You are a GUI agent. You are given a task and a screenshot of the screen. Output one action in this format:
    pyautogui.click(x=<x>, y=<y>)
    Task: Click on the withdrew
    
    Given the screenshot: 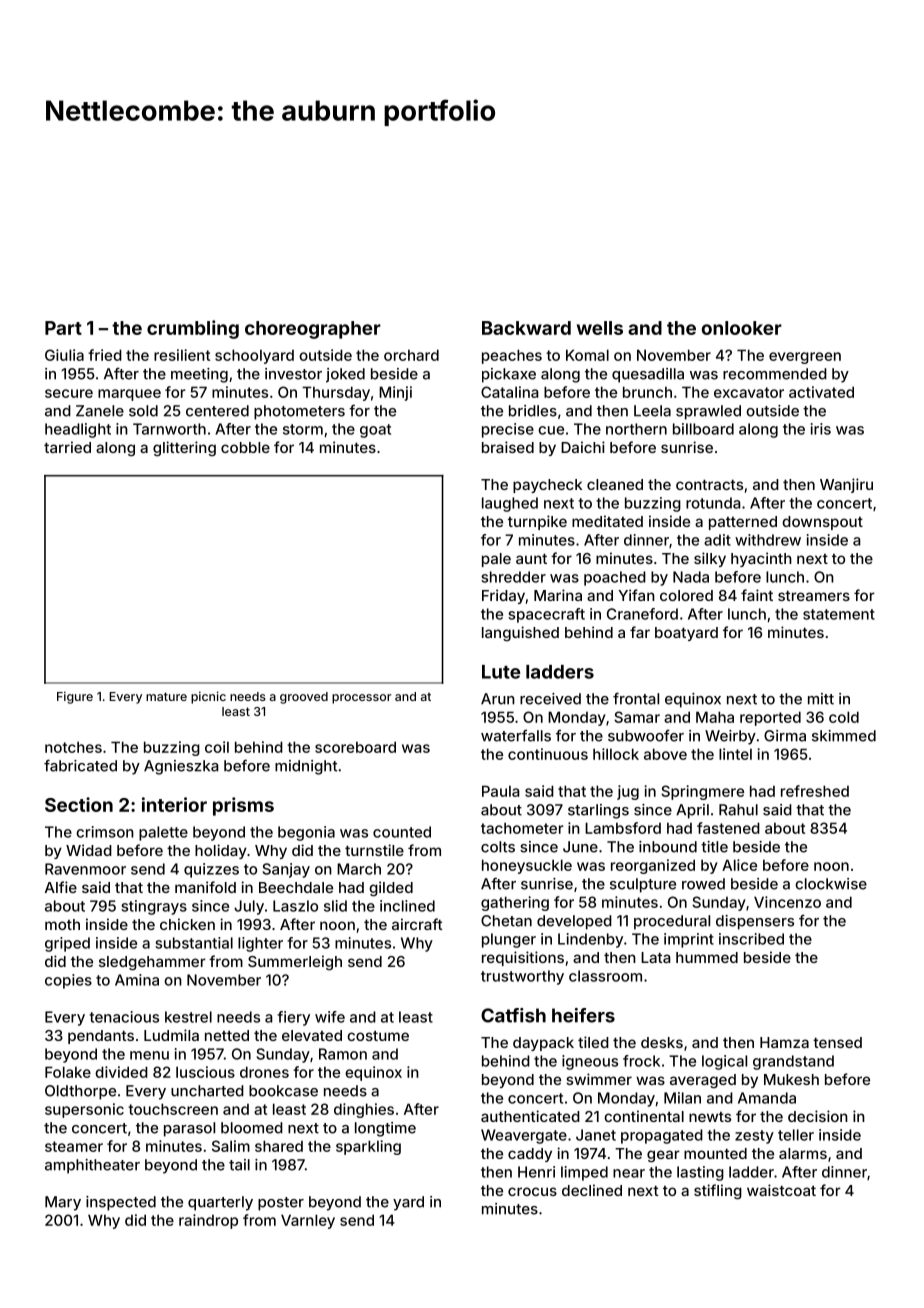 What is the action you would take?
    pyautogui.click(x=768, y=540)
